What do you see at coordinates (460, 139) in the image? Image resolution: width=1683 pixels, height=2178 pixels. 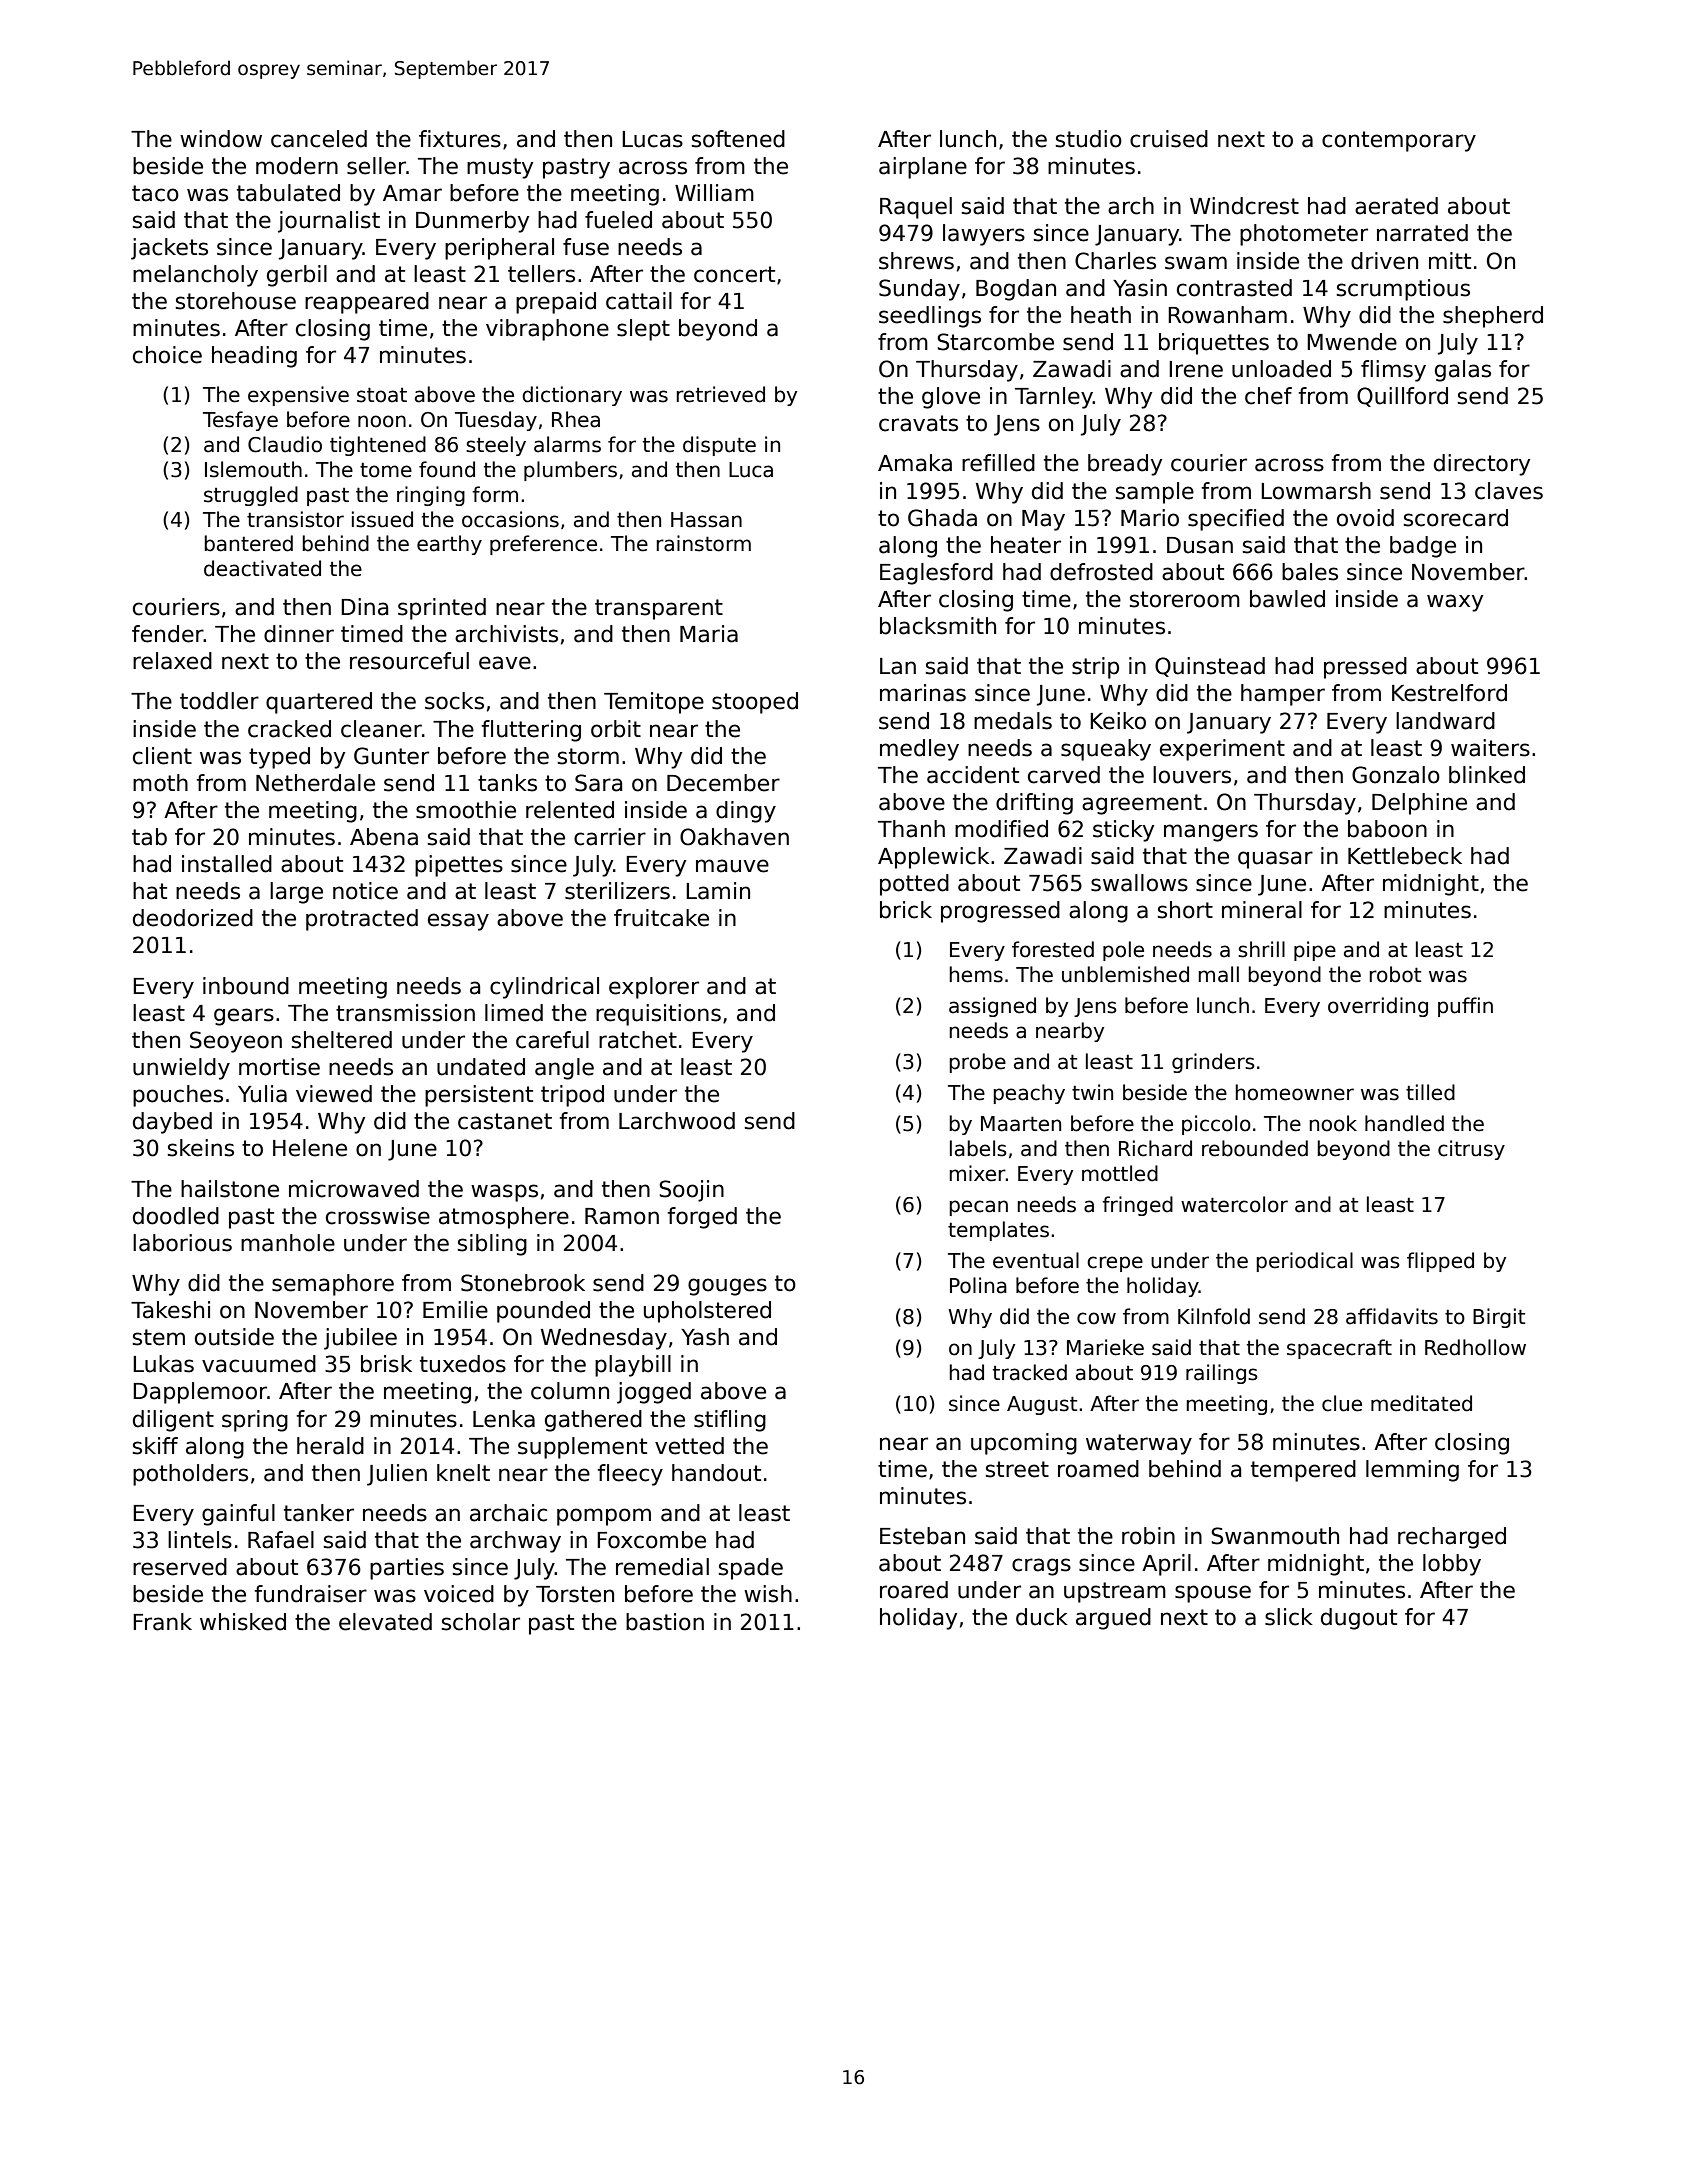 I see `fixtures` at bounding box center [460, 139].
